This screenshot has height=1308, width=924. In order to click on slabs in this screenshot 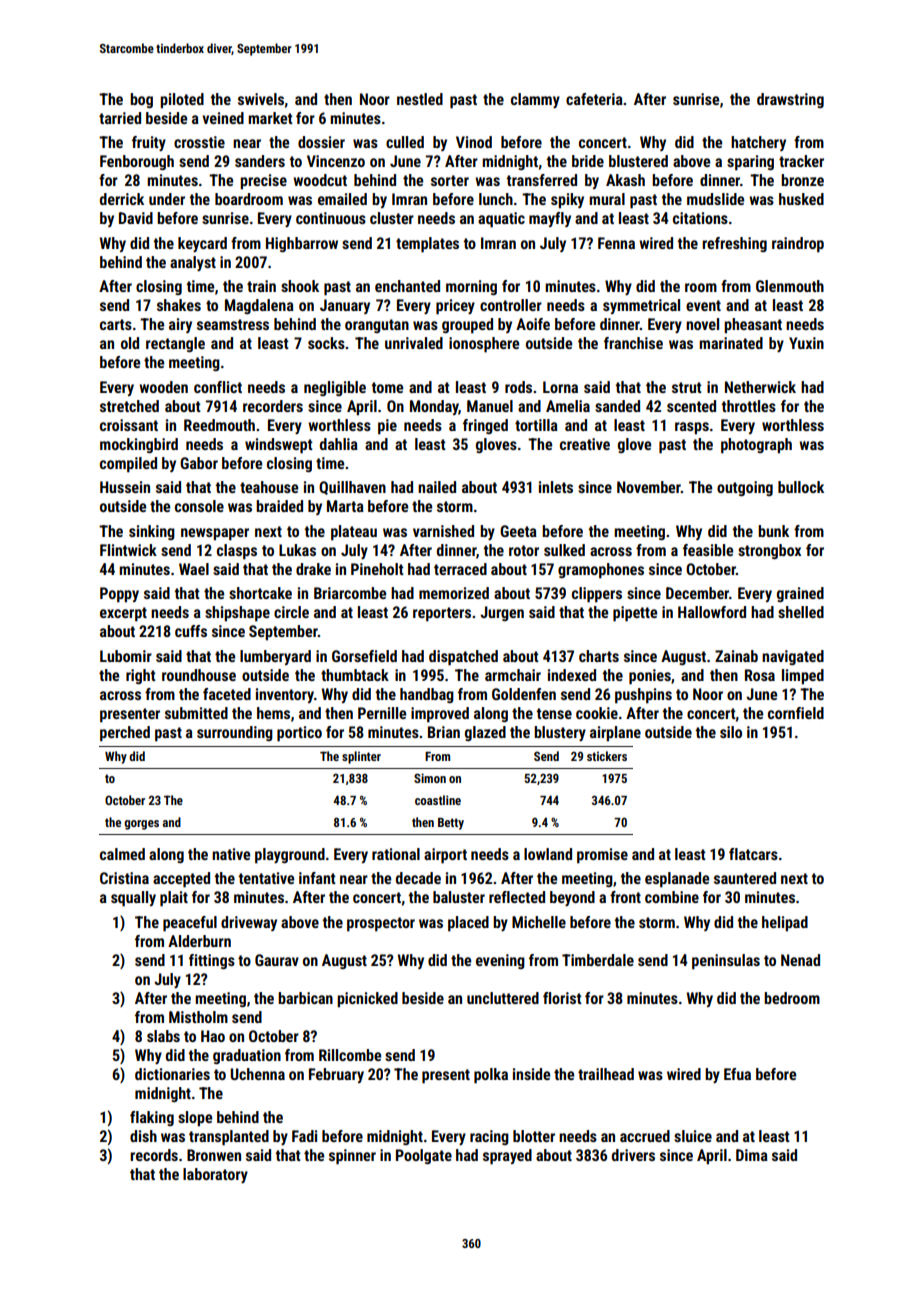, I will do `click(163, 1036)`.
